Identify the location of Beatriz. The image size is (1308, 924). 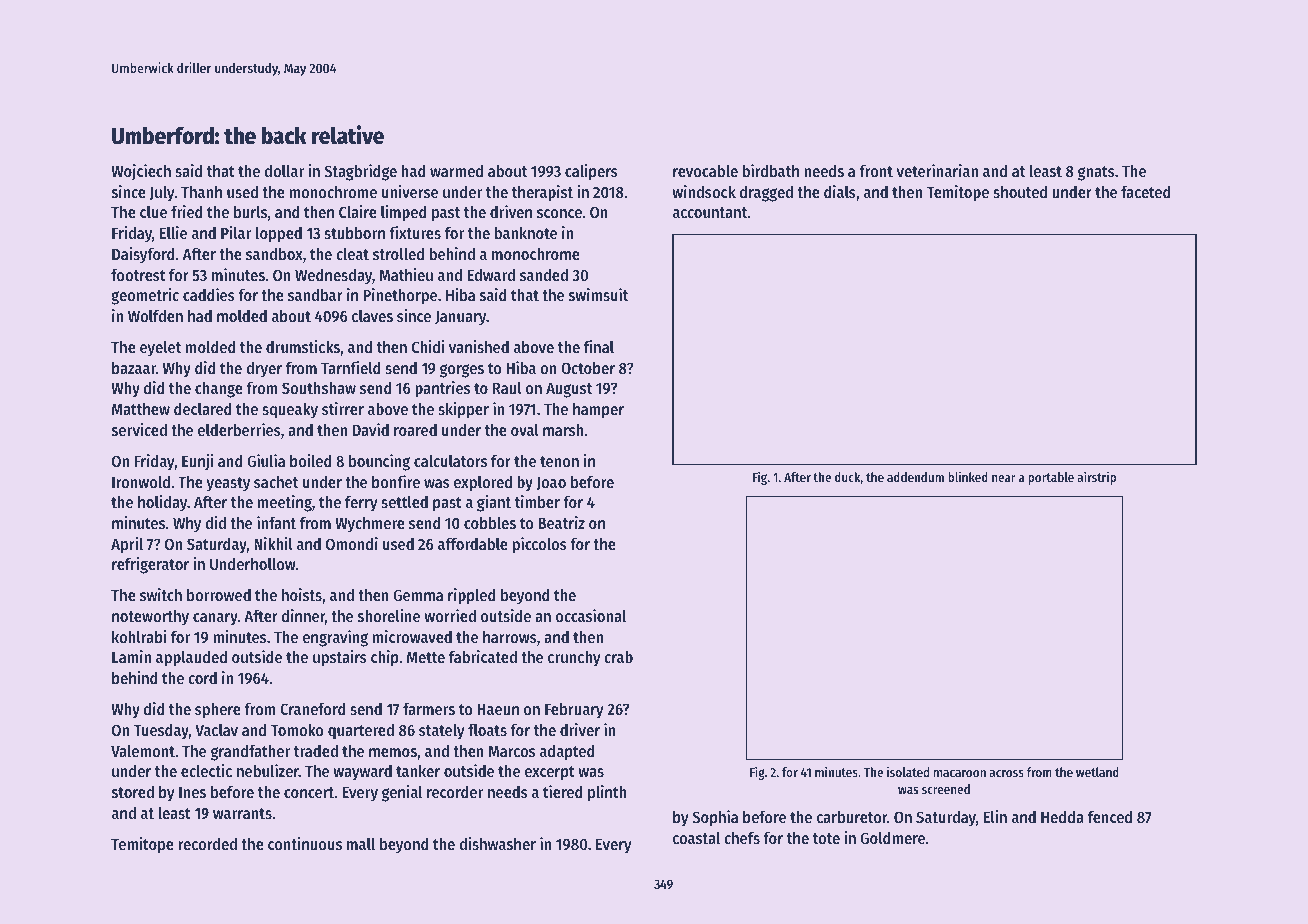
(561, 522).
